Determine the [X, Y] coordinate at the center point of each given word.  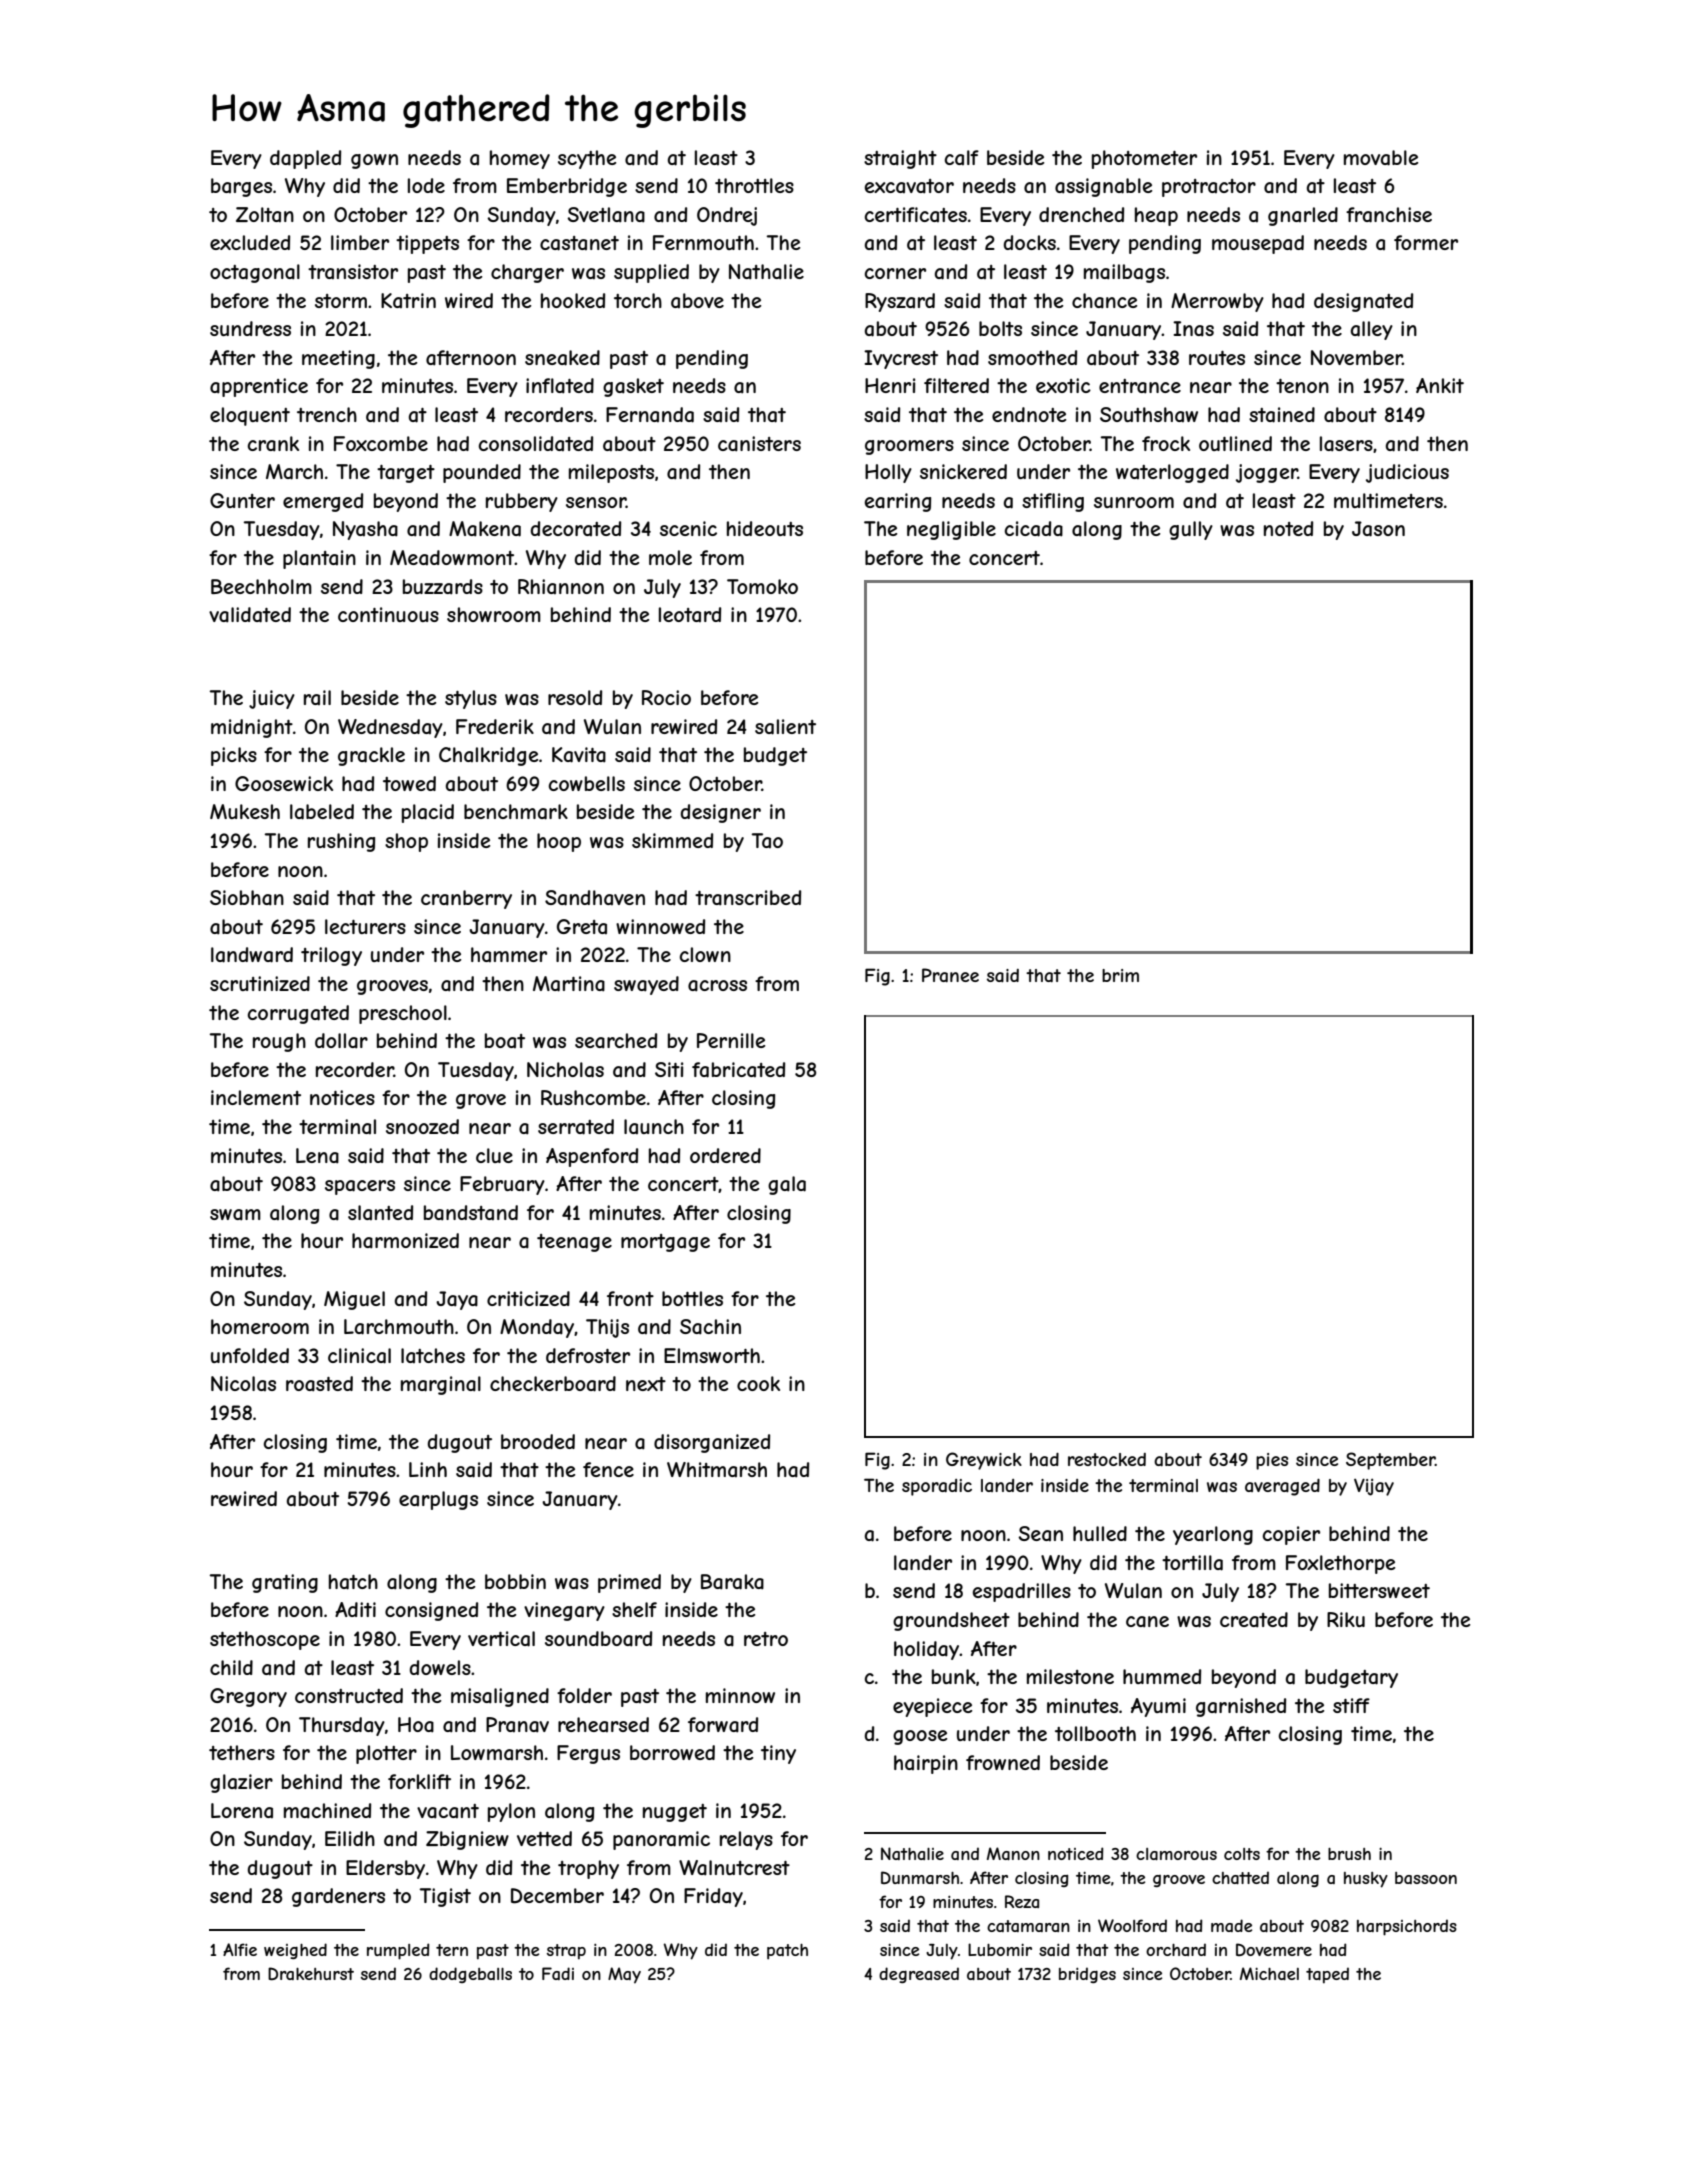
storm [341, 301]
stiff [1351, 1705]
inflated [560, 386]
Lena [317, 1156]
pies [1272, 1461]
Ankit [1440, 385]
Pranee [950, 975]
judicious [1407, 473]
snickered [963, 471]
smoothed [1032, 357]
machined [327, 1811]
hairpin [926, 1764]
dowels [440, 1667]
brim [1120, 975]
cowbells [587, 783]
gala [787, 1185]
